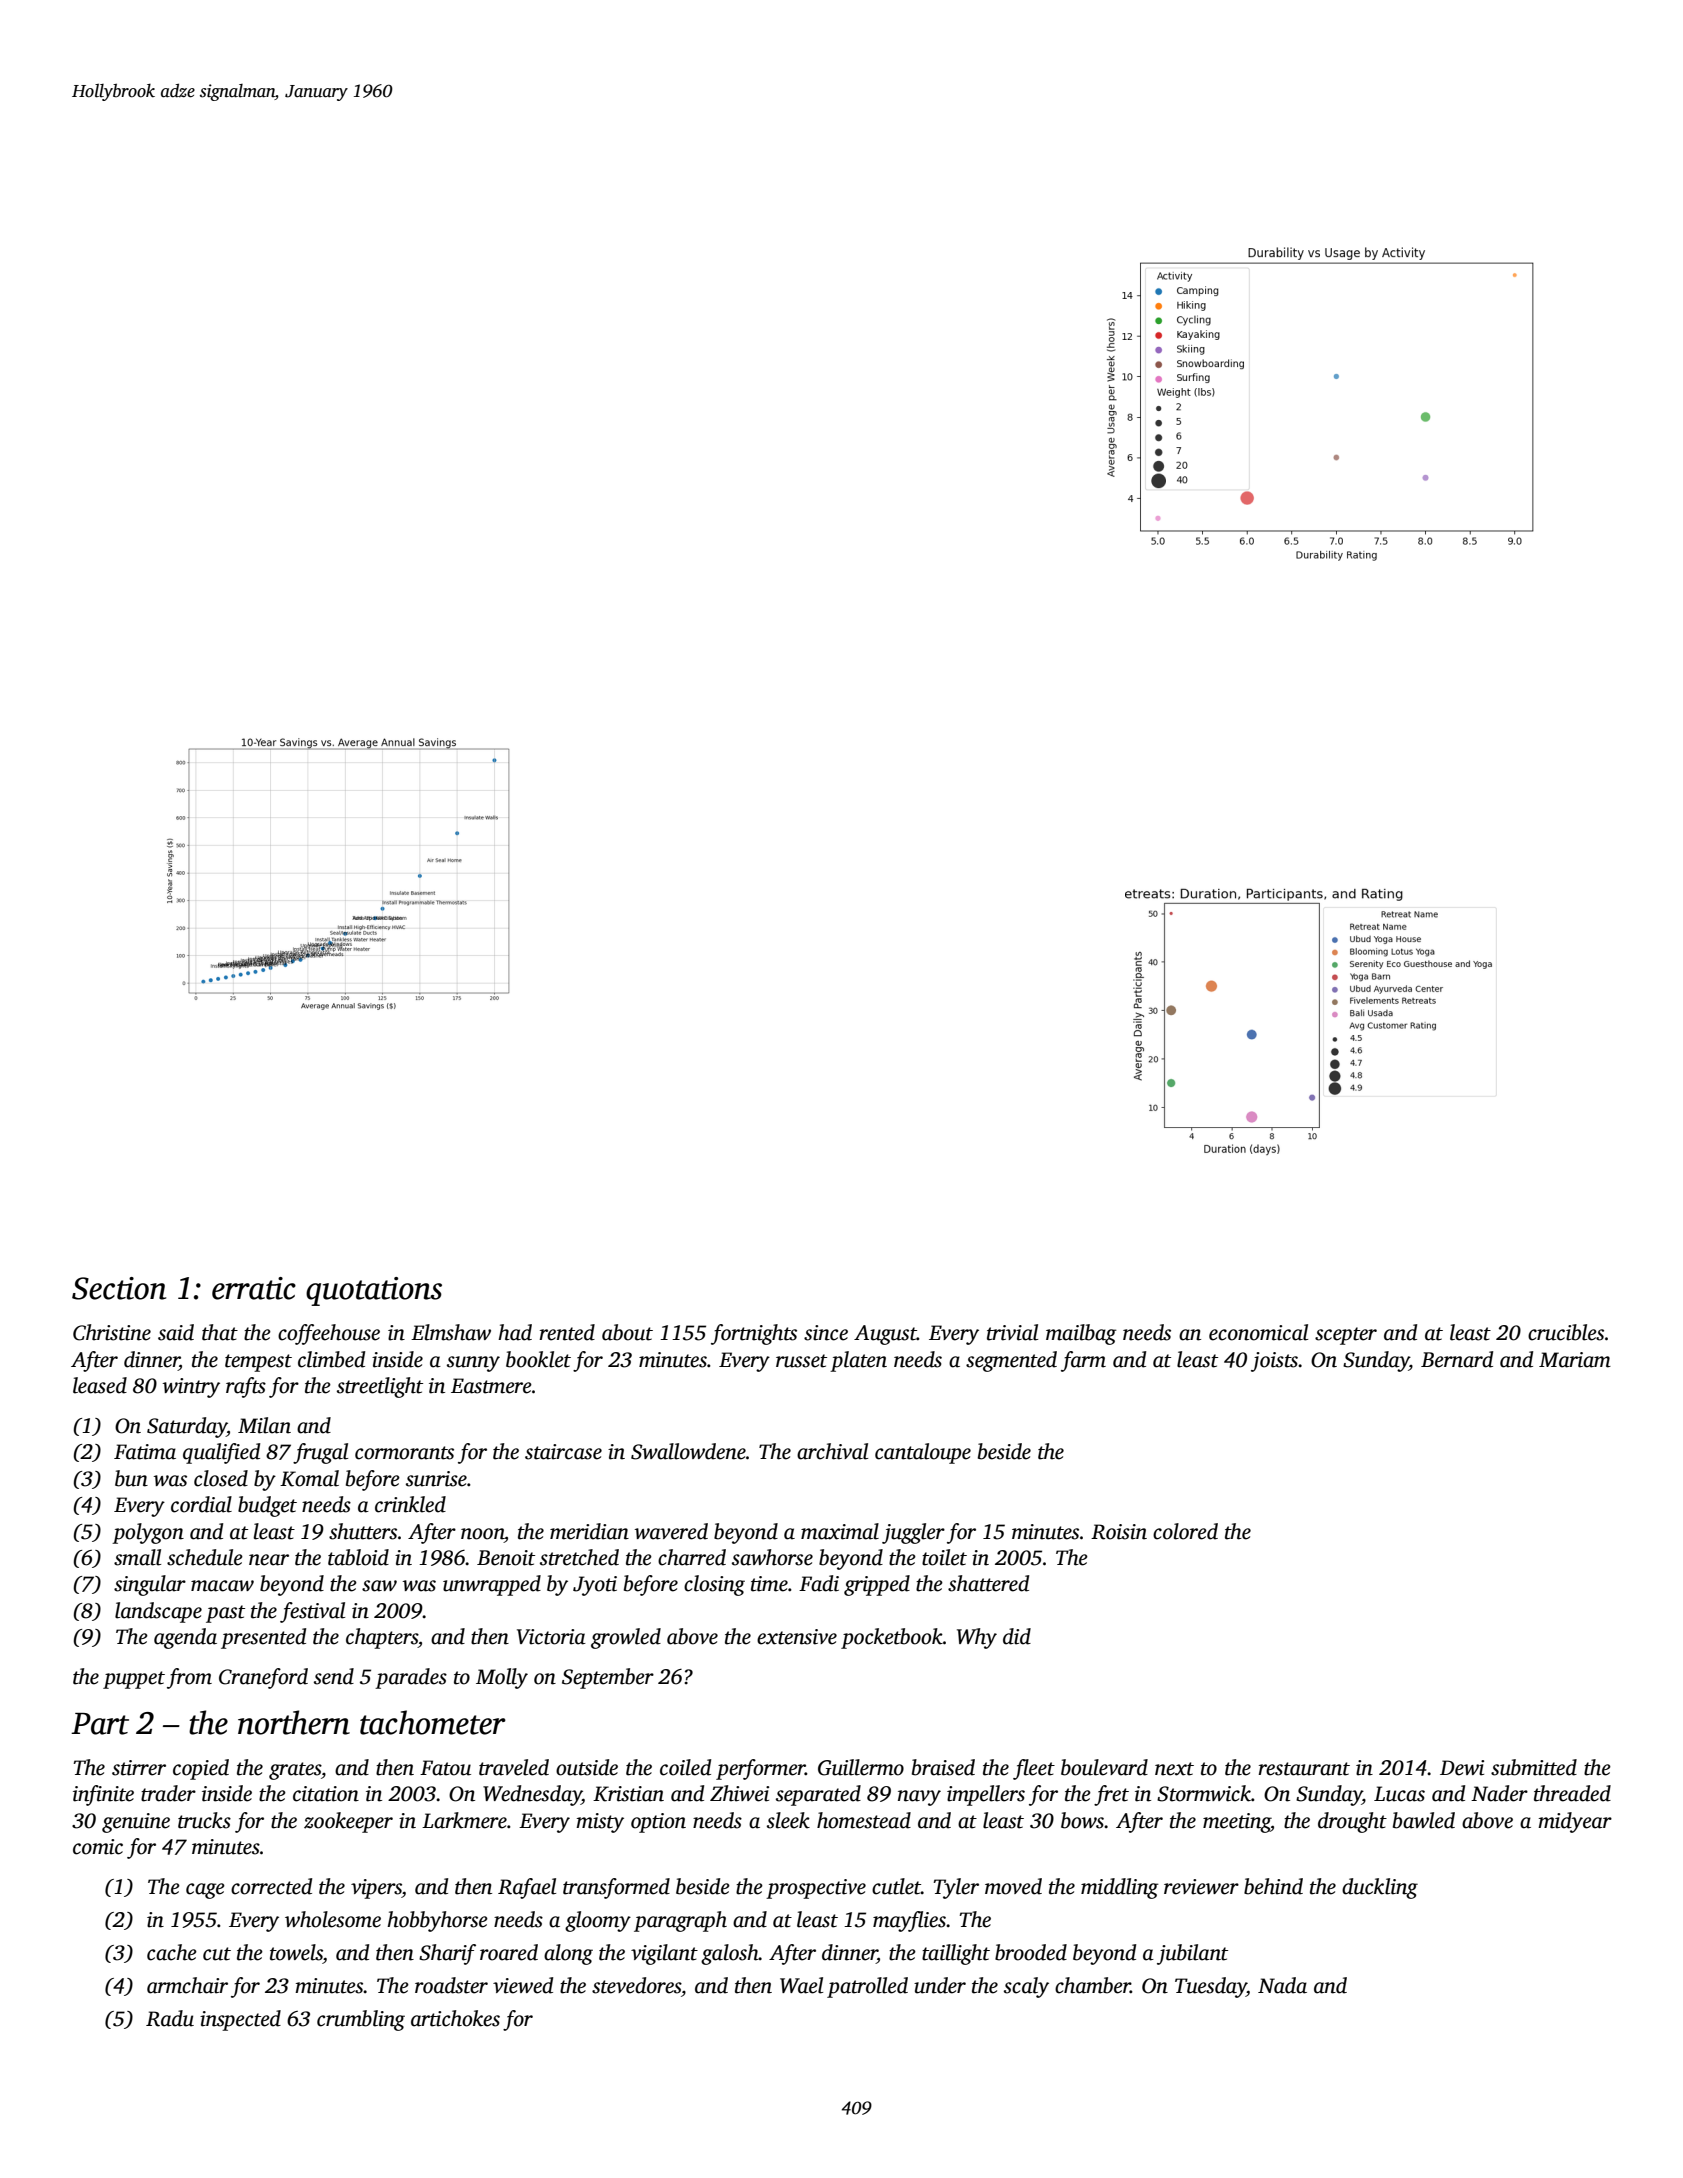 This document has width=1683, height=2178. What do you see at coordinates (943, 1767) in the document?
I see `braised` at bounding box center [943, 1767].
